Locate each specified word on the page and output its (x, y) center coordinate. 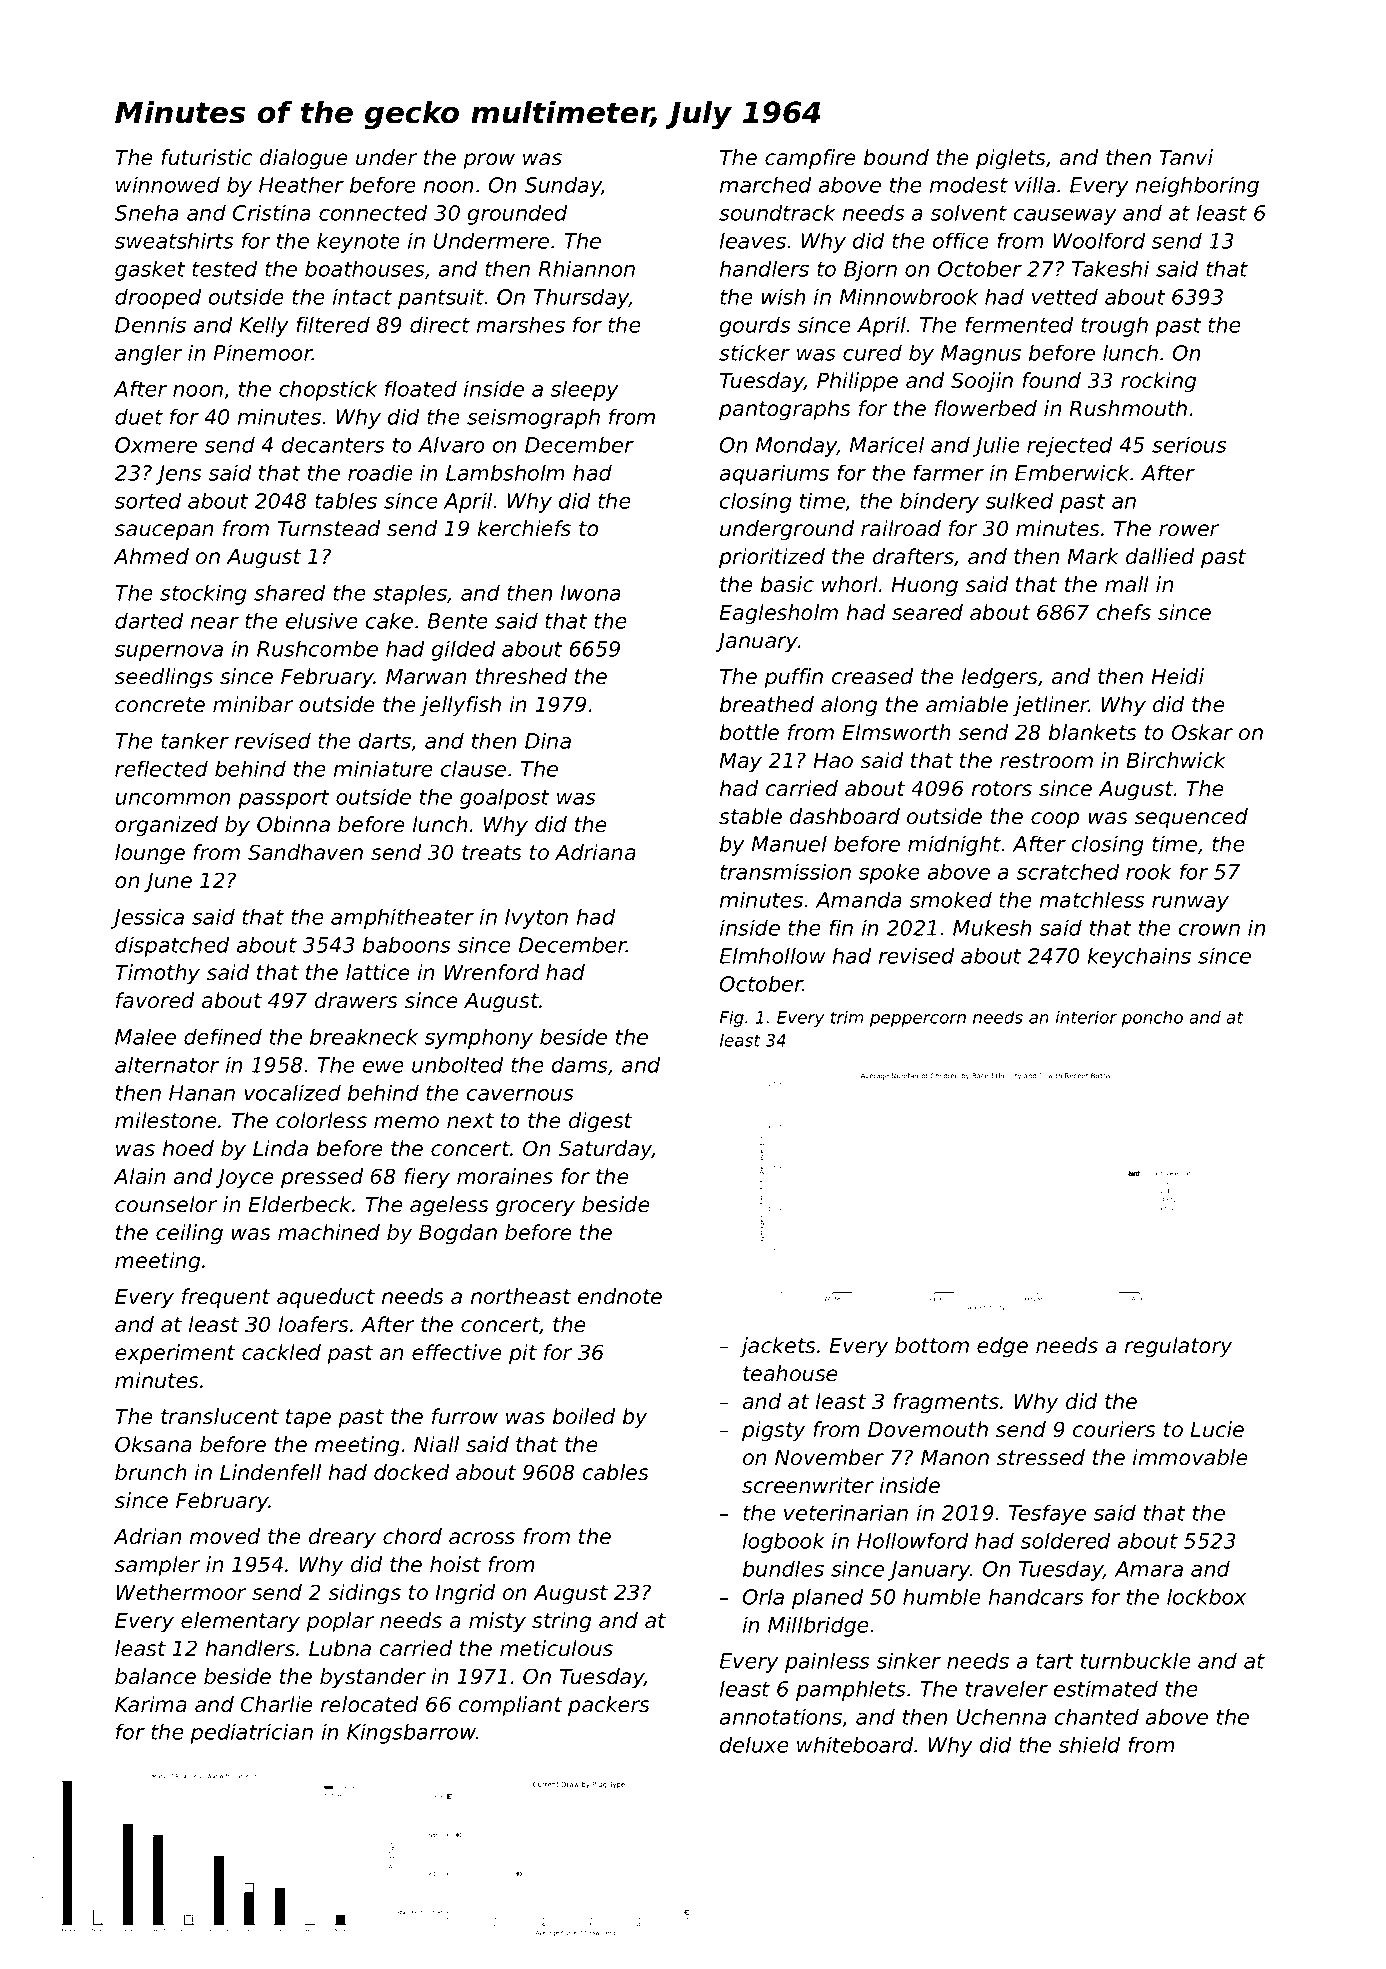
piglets (1011, 159)
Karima (151, 1704)
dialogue (304, 159)
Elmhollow (772, 955)
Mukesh (992, 927)
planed (827, 1598)
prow (489, 161)
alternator (167, 1064)
